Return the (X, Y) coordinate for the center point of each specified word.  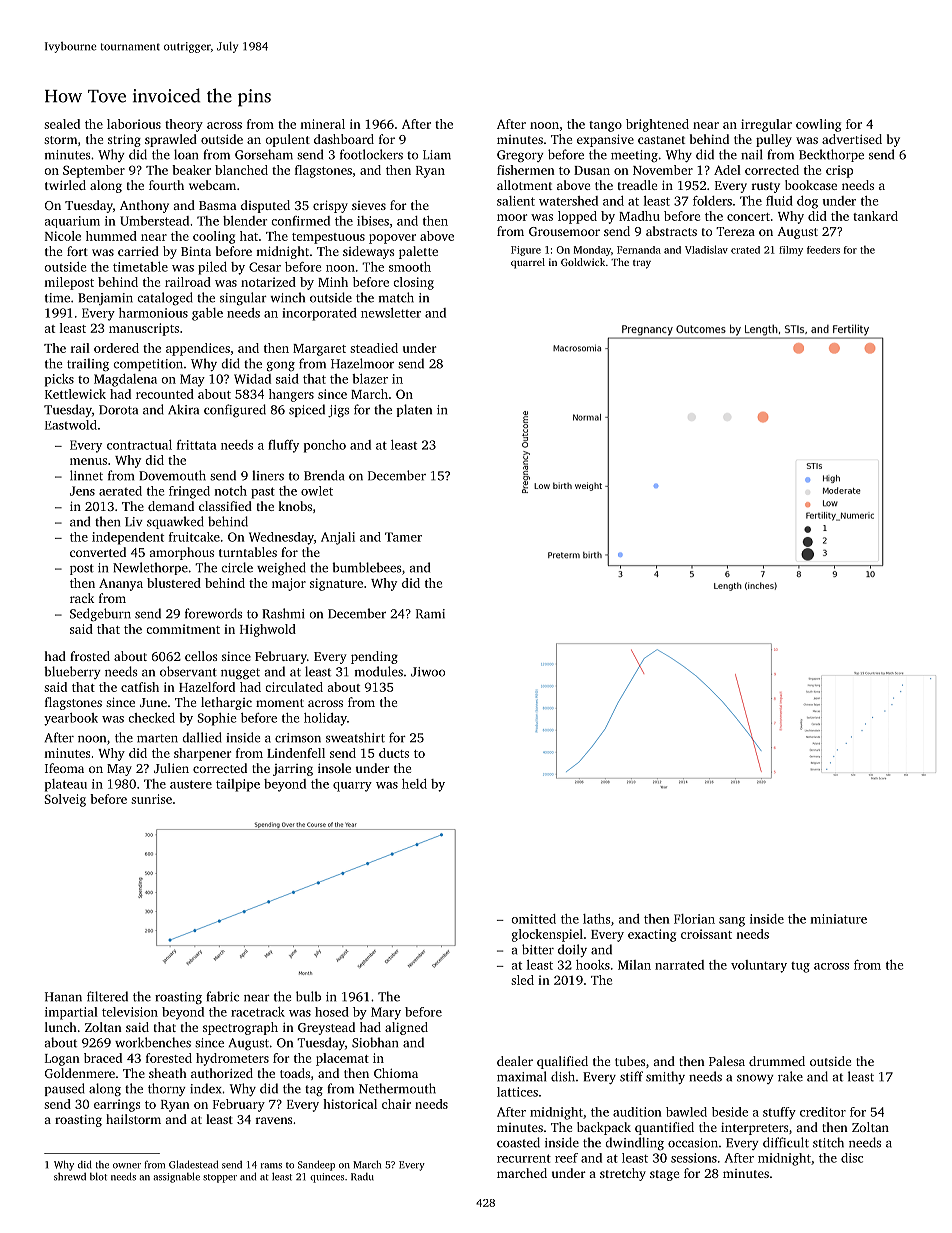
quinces (327, 1178)
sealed (62, 124)
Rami (430, 614)
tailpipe (238, 785)
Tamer (403, 537)
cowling (818, 125)
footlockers (371, 154)
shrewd (70, 1177)
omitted (533, 919)
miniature (839, 919)
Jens (82, 491)
